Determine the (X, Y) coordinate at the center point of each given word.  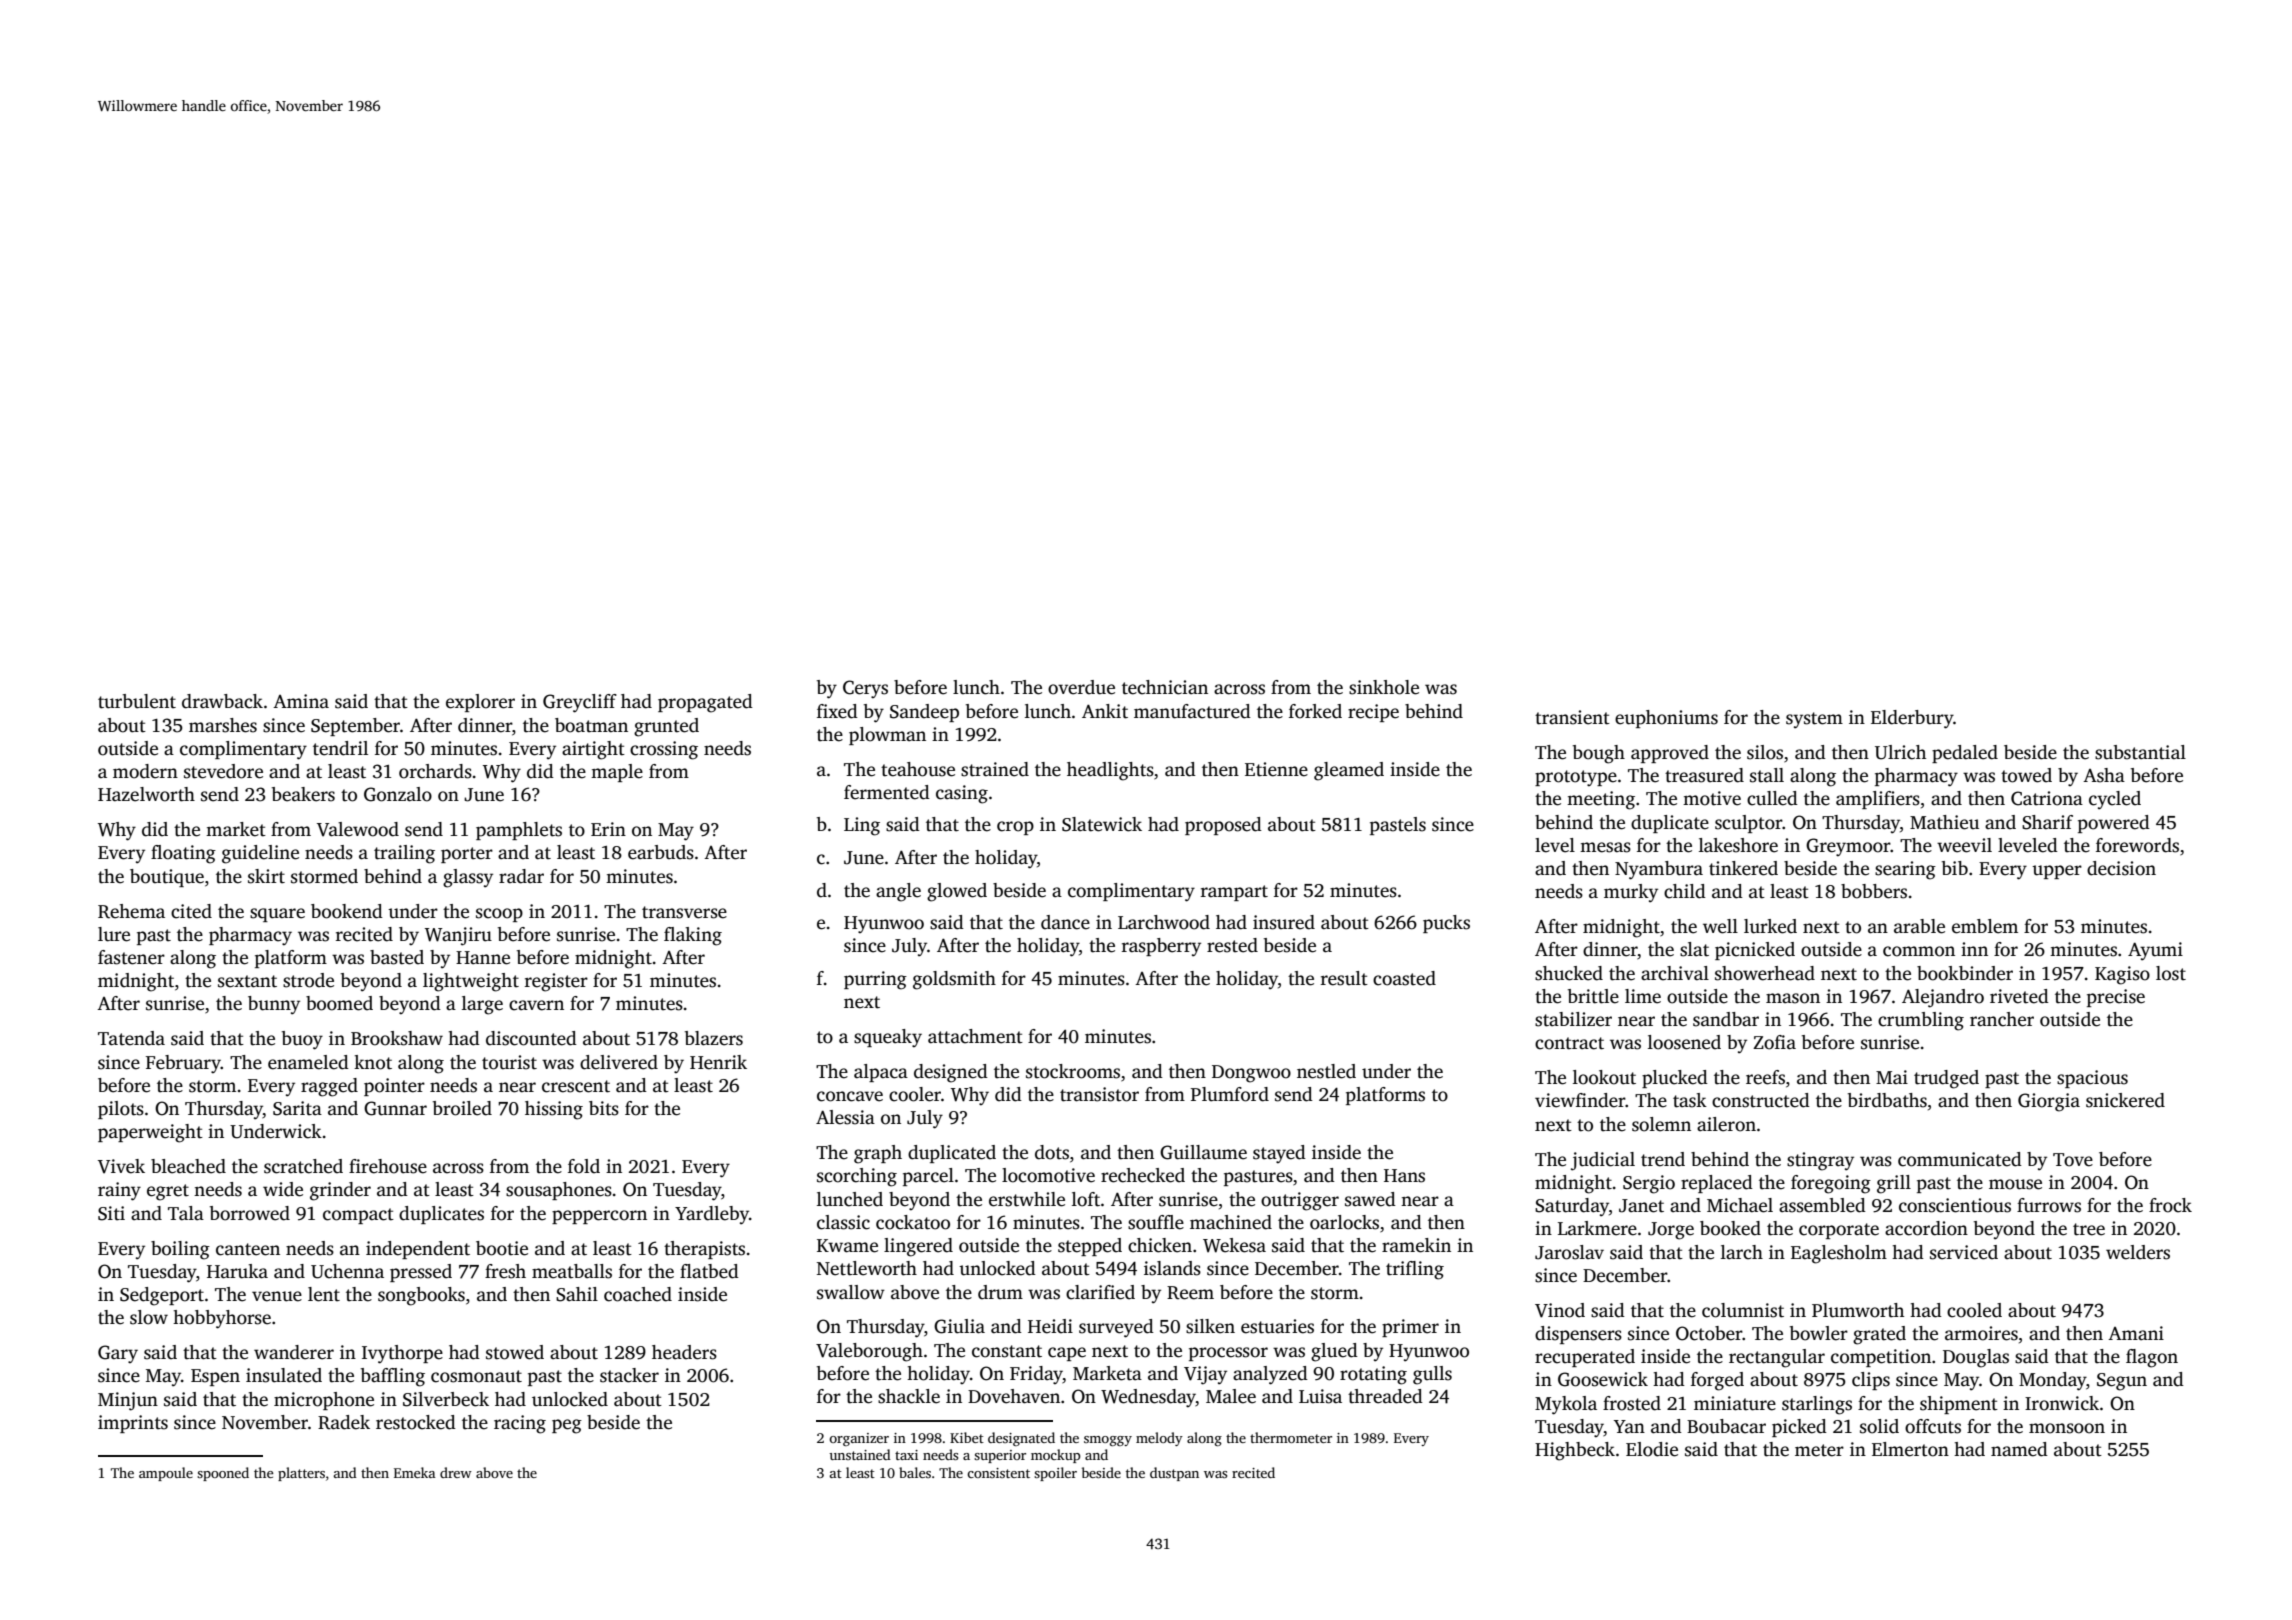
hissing (554, 1110)
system (1814, 720)
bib (1955, 868)
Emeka (415, 1472)
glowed (957, 892)
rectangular (1777, 1358)
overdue (1081, 687)
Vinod (1560, 1310)
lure (114, 934)
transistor (1099, 1094)
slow (149, 1317)
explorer (480, 703)
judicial (1603, 1161)
